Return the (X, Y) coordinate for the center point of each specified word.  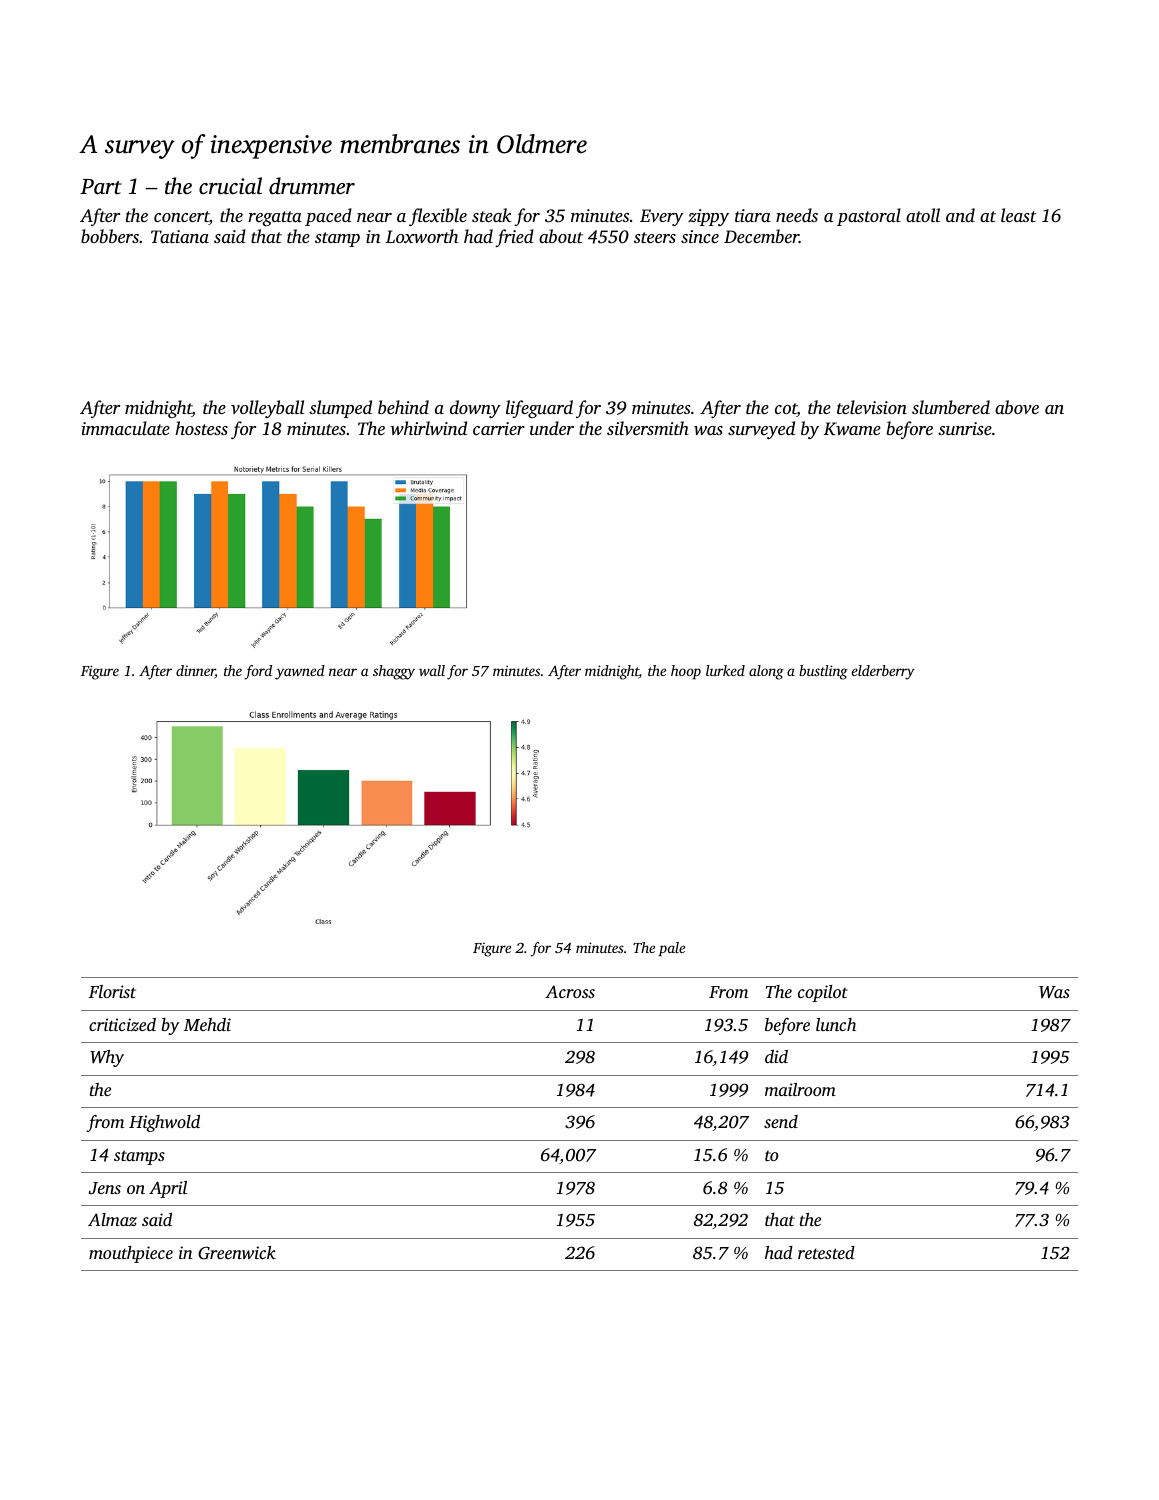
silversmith (648, 428)
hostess (201, 428)
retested (826, 1252)
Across (570, 991)
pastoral (869, 217)
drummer (312, 186)
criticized (122, 1024)
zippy (708, 217)
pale (672, 949)
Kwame (852, 429)
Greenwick (237, 1253)
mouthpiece (131, 1254)
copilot (823, 993)
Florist (112, 991)
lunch (836, 1024)
